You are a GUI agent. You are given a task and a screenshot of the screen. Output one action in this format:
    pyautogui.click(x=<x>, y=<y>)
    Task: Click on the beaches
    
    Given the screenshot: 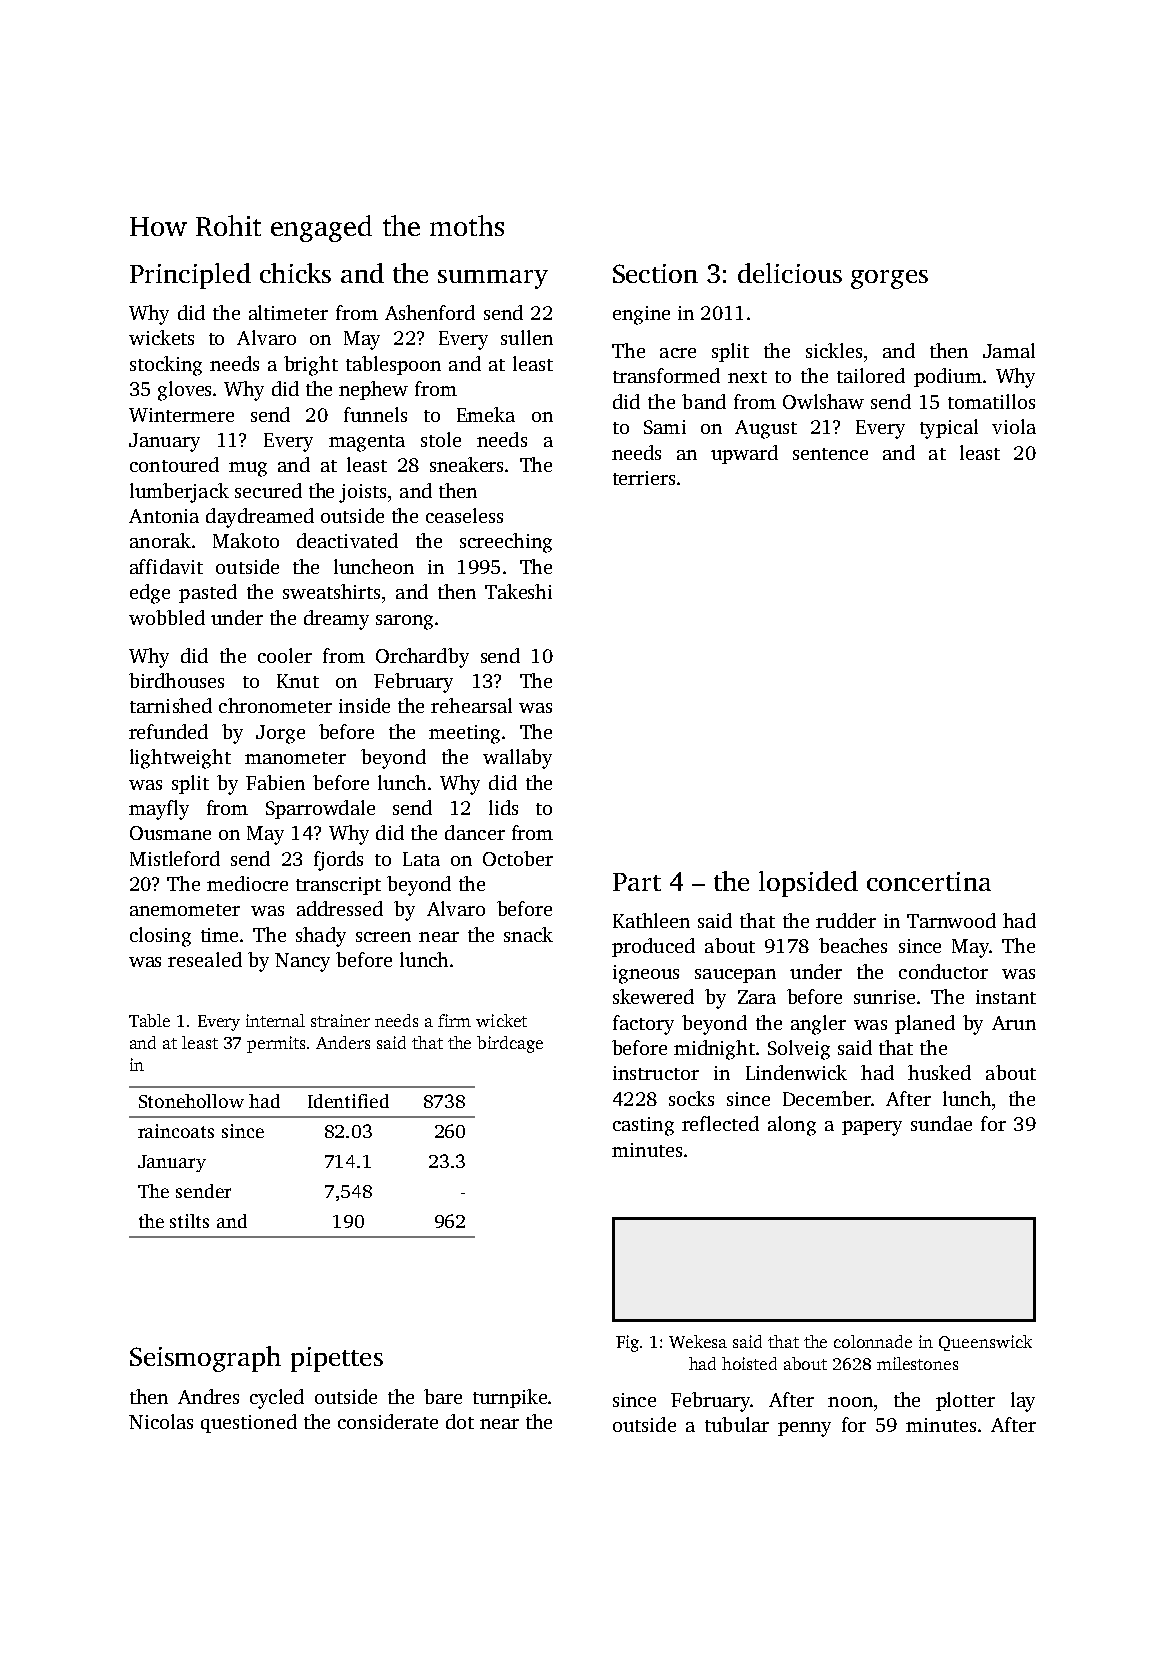 What is the action you would take?
    pyautogui.click(x=853, y=945)
